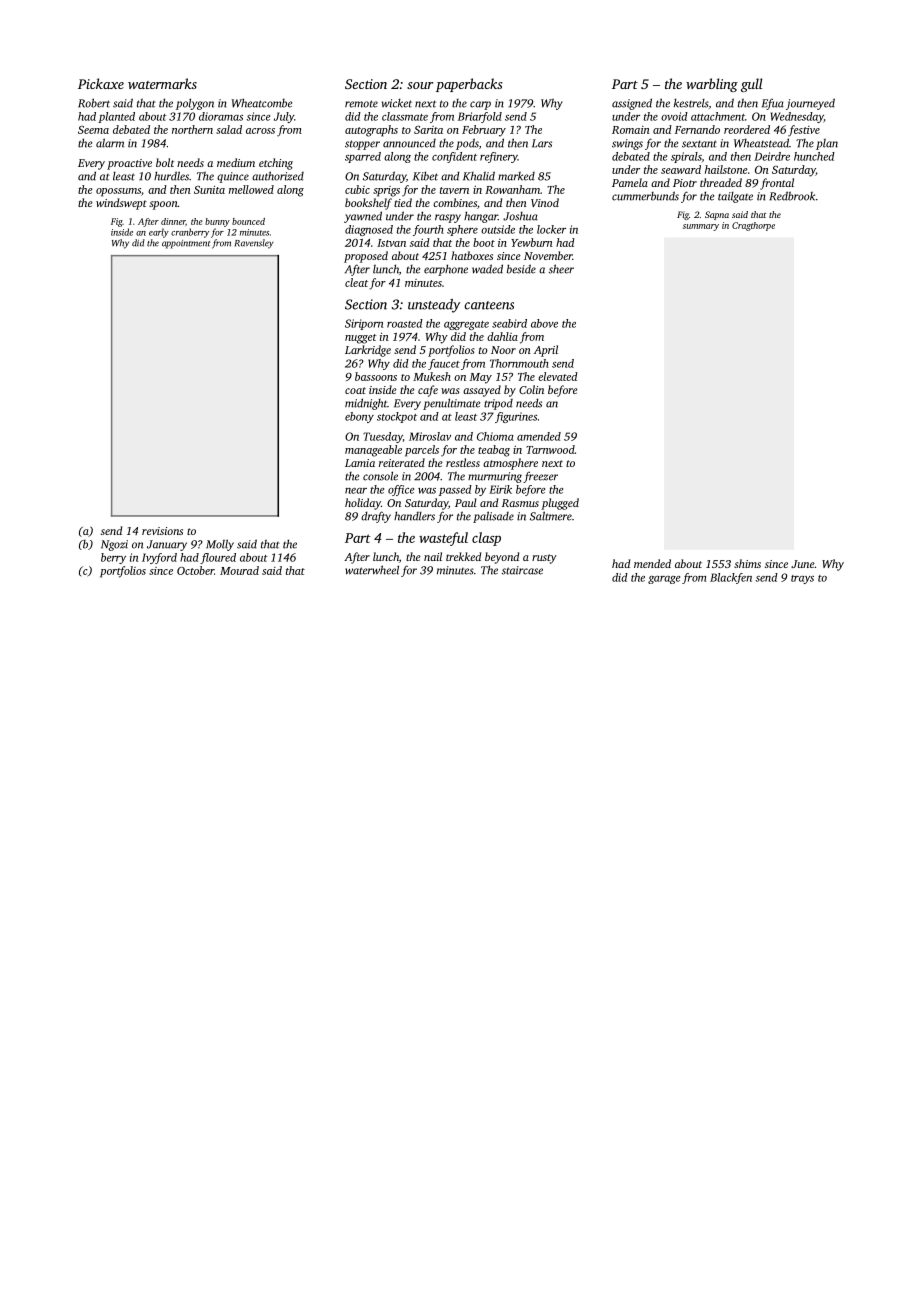 The height and width of the page is (1308, 924). What do you see at coordinates (364, 324) in the page?
I see `Siriporn` at bounding box center [364, 324].
